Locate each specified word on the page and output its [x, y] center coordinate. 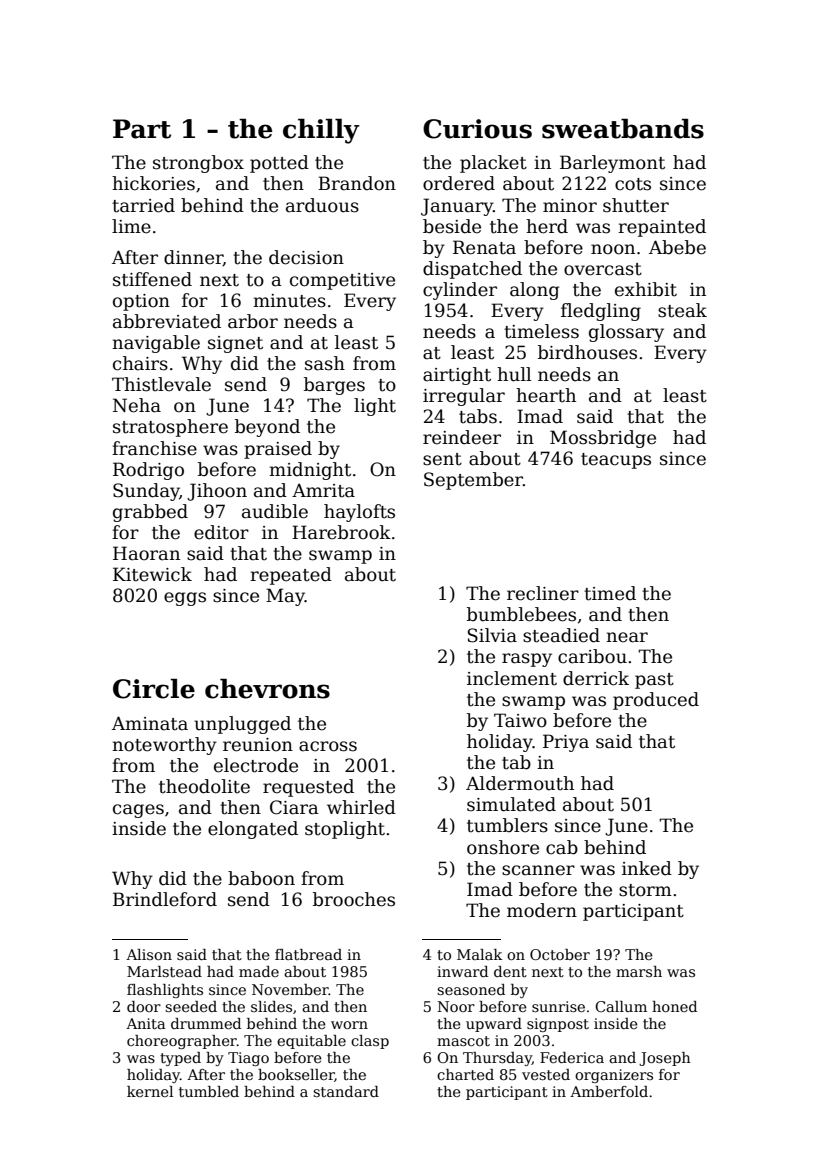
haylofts [359, 513]
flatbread [308, 954]
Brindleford [165, 899]
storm [645, 890]
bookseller [296, 1075]
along [534, 291]
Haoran [146, 553]
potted [279, 164]
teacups [616, 461]
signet [235, 344]
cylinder [460, 291]
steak [682, 310]
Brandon [357, 183]
